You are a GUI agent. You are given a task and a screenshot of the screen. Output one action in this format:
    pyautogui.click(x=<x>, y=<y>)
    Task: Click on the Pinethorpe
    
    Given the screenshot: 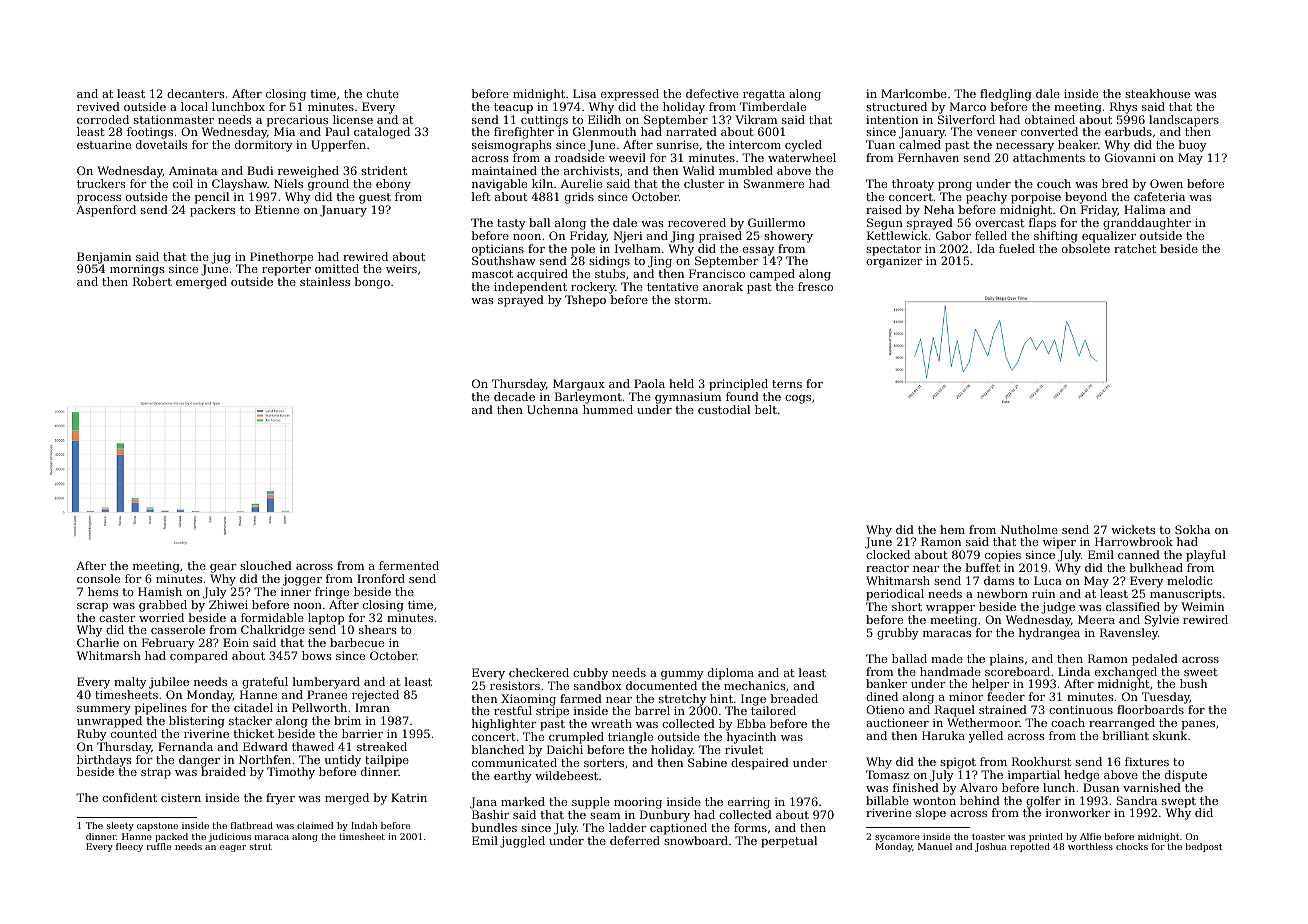 What is the action you would take?
    pyautogui.click(x=281, y=258)
